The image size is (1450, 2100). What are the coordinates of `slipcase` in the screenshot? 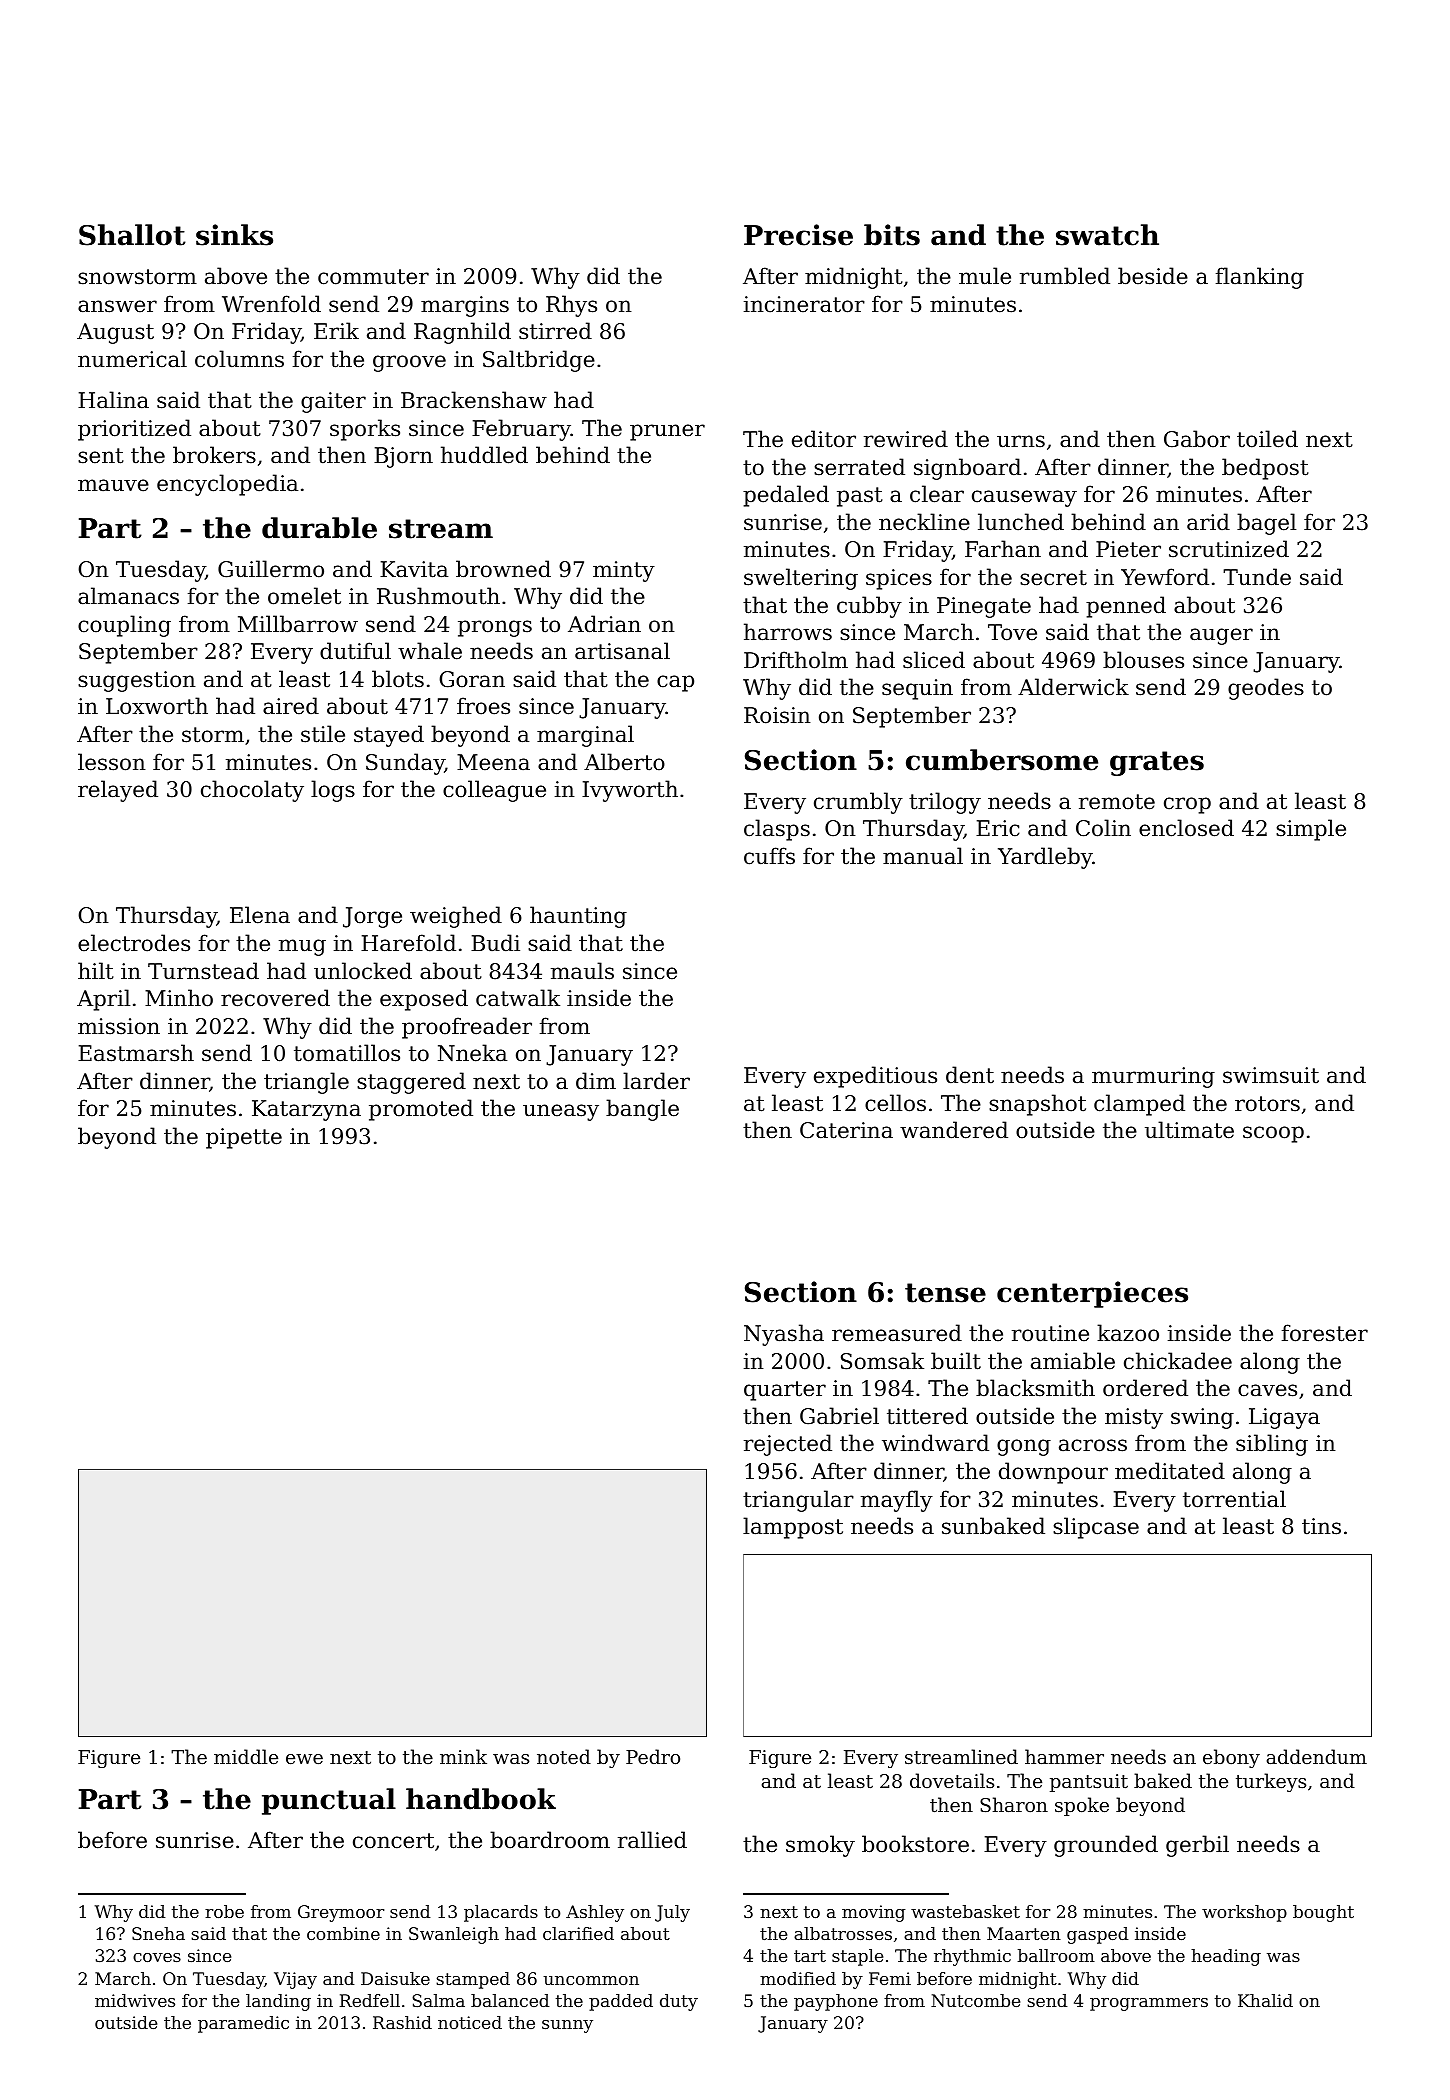 It's located at (1096, 1528).
